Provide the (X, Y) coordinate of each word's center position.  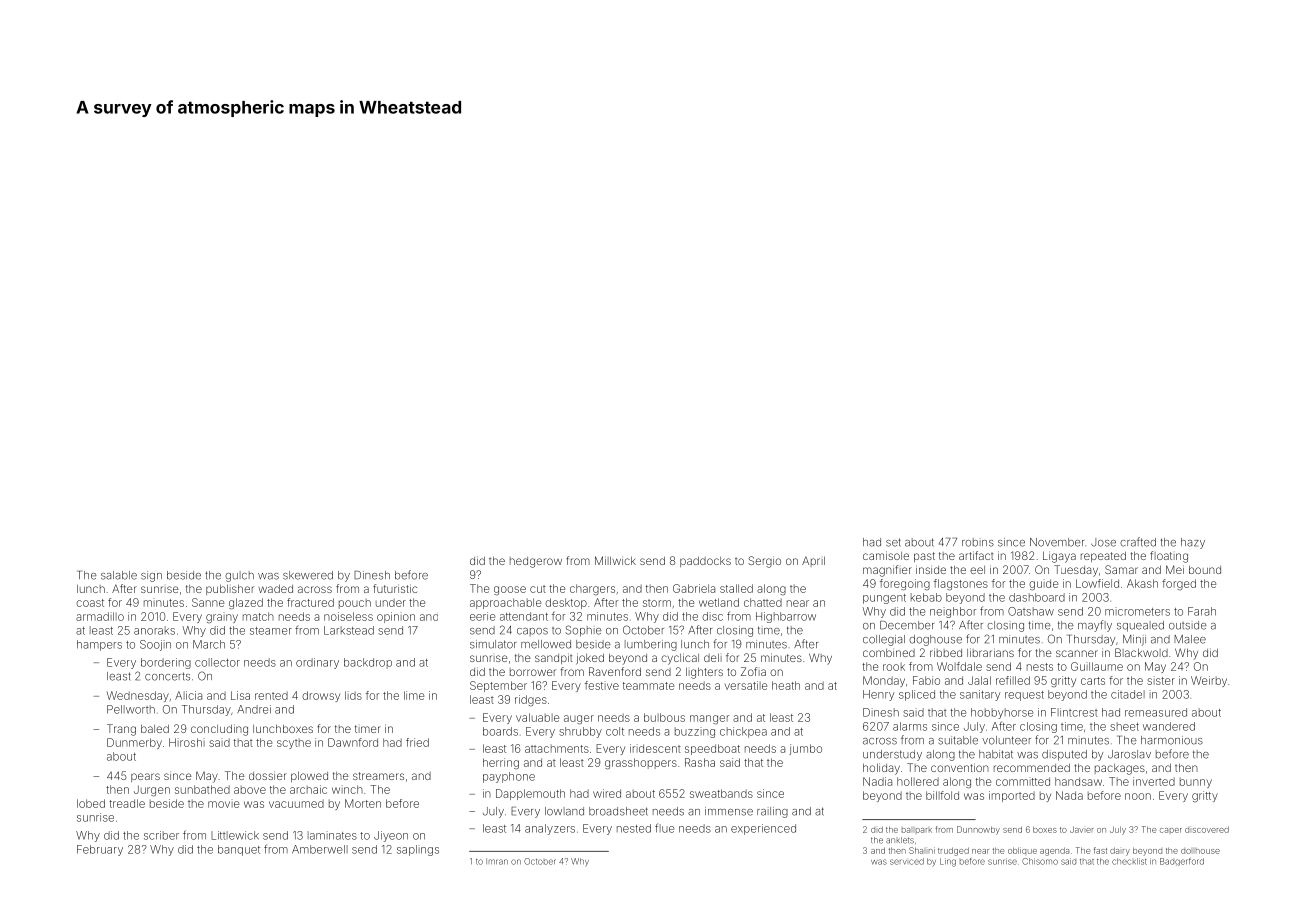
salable (119, 575)
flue (664, 828)
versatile (746, 685)
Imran (497, 861)
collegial (884, 640)
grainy (222, 617)
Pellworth (131, 709)
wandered (1169, 726)
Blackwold (1141, 652)
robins (978, 542)
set (893, 542)
